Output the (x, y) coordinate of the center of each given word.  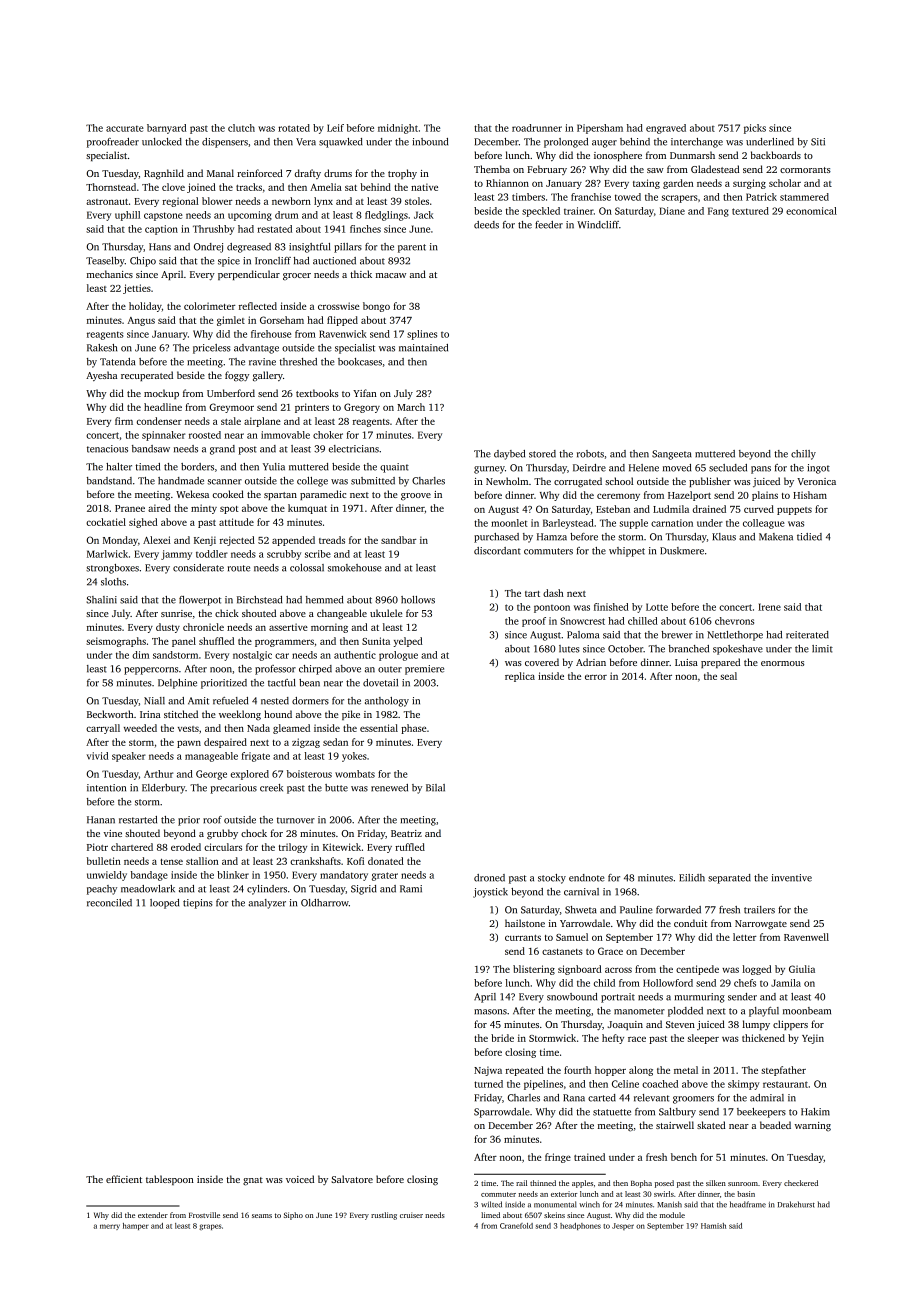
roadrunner (537, 128)
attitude (236, 522)
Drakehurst (796, 1204)
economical (811, 211)
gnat (253, 1181)
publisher (710, 482)
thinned (543, 1183)
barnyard (166, 129)
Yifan (365, 393)
